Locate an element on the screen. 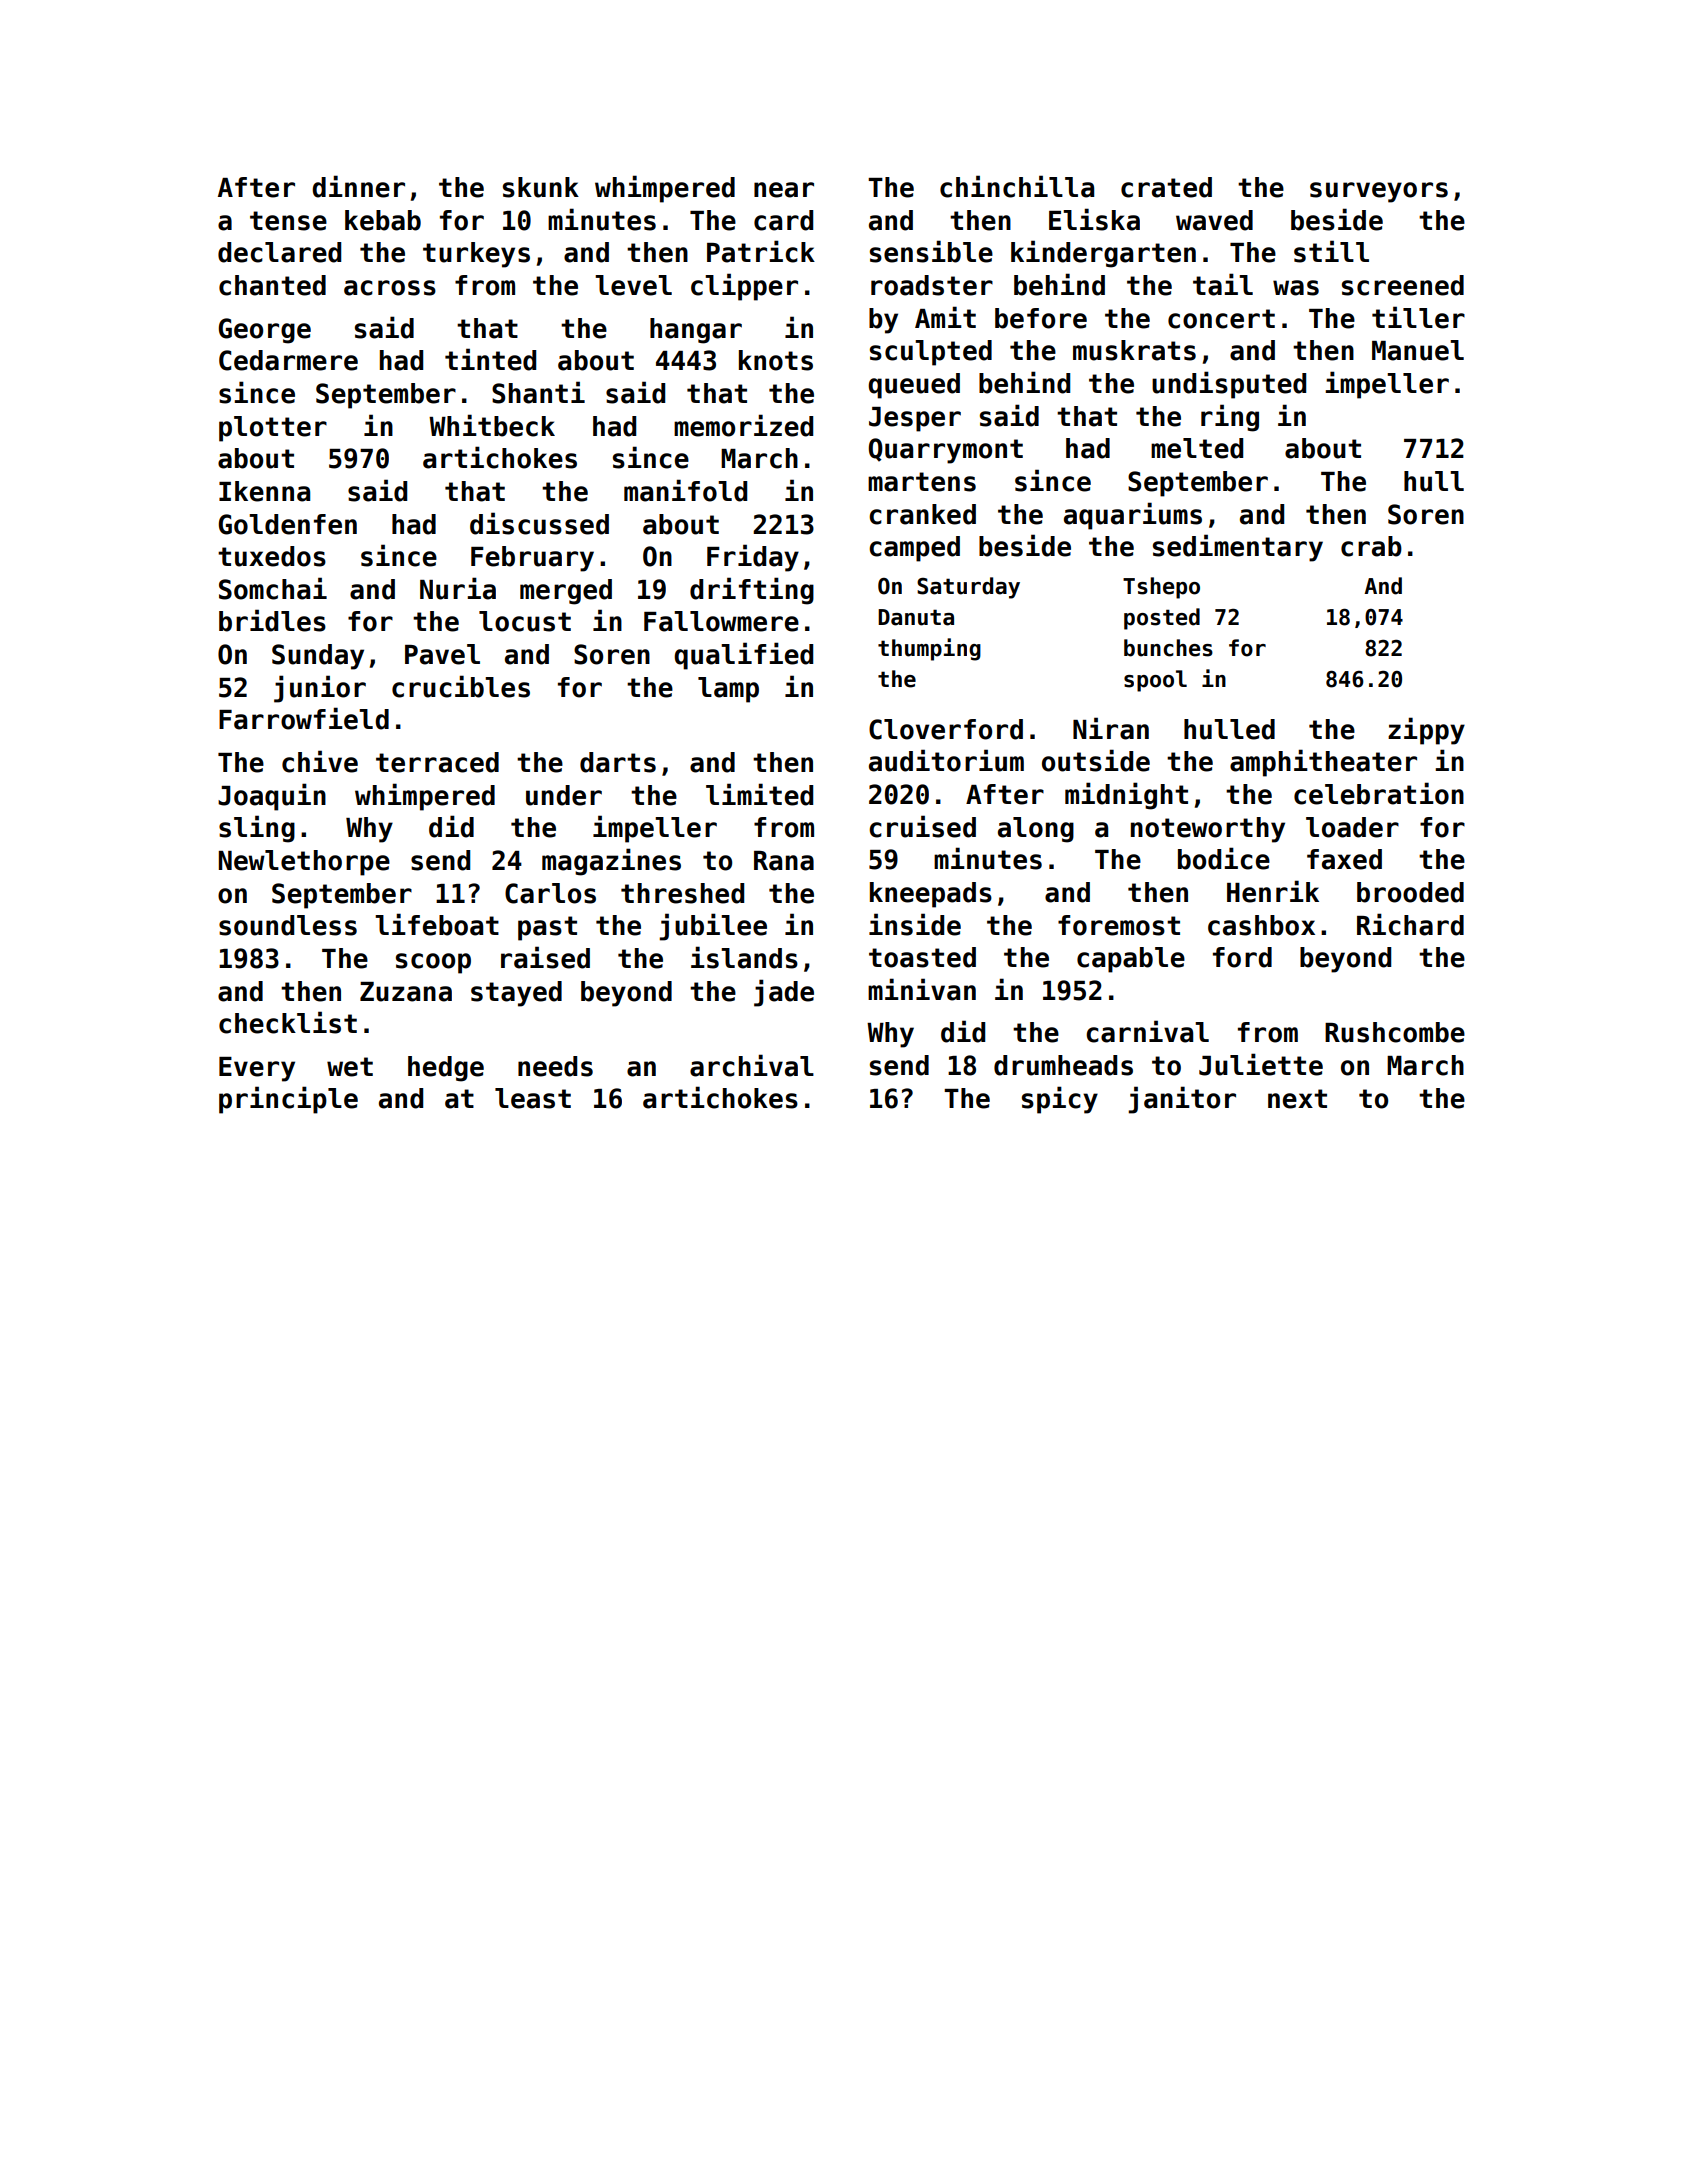  ring is located at coordinates (1230, 418).
